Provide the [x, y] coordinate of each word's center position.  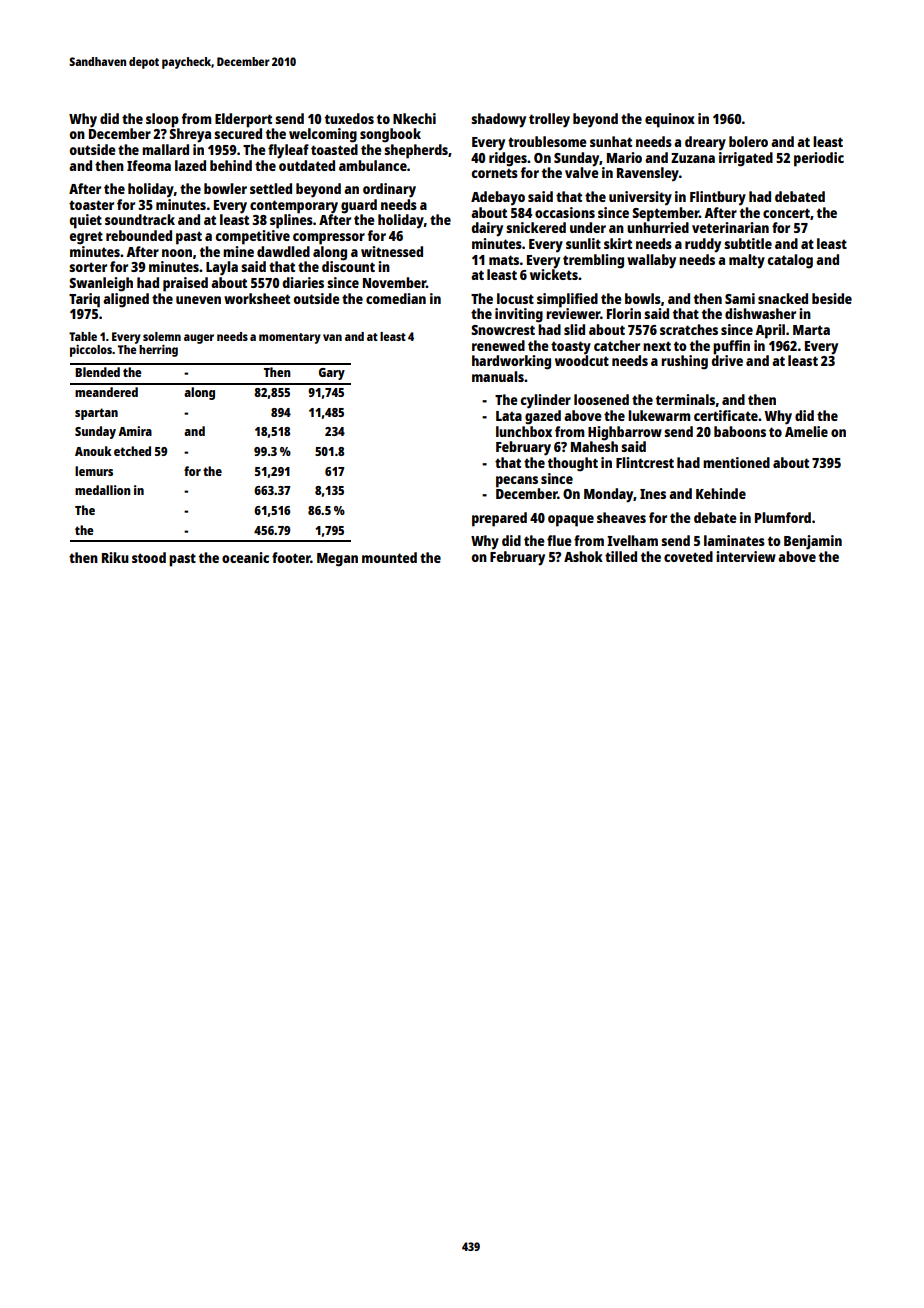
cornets [494, 173]
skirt [618, 243]
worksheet [257, 298]
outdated [307, 165]
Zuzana [693, 158]
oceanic [245, 557]
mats [504, 260]
